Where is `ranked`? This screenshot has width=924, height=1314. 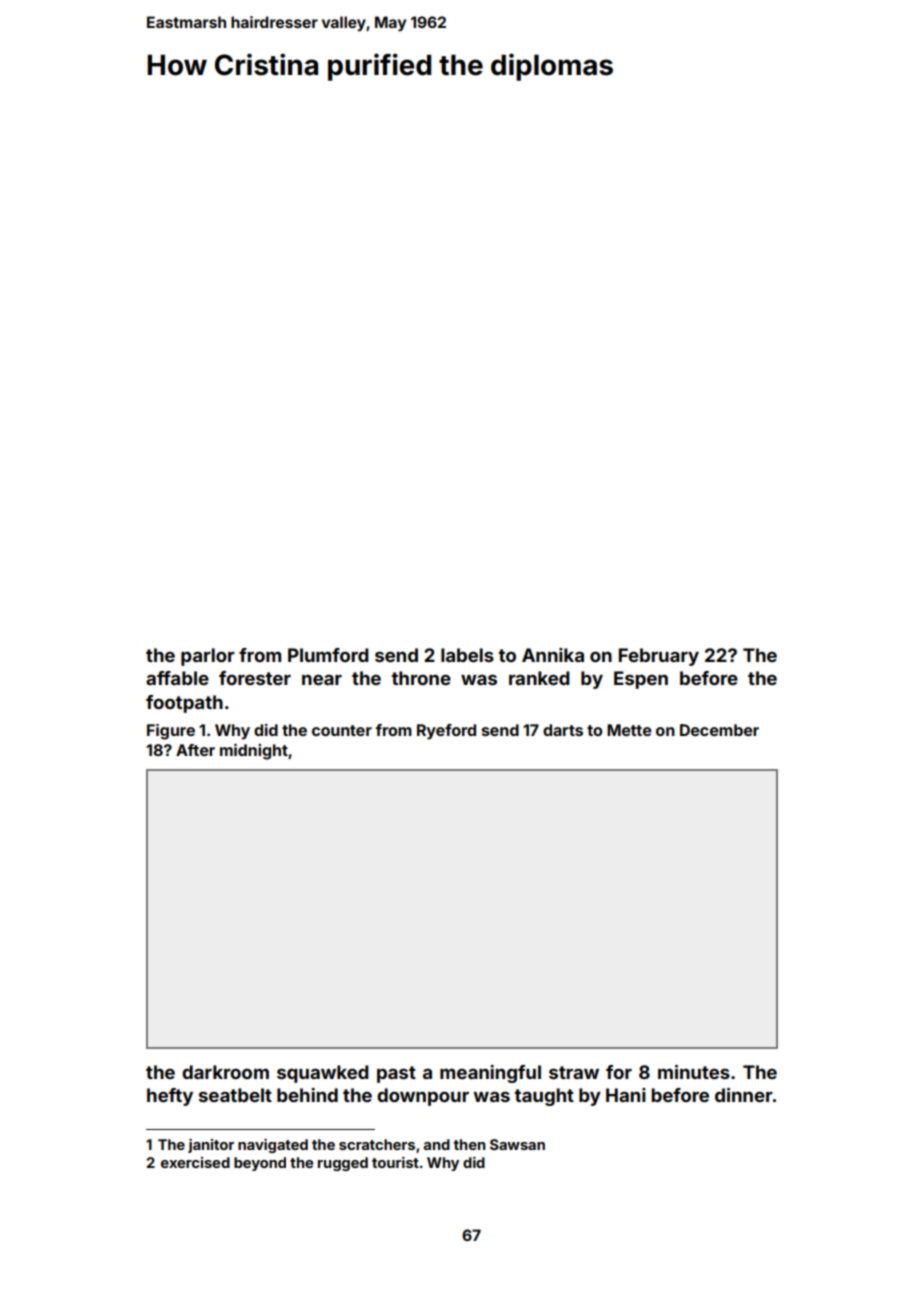
ranked is located at coordinates (539, 678).
